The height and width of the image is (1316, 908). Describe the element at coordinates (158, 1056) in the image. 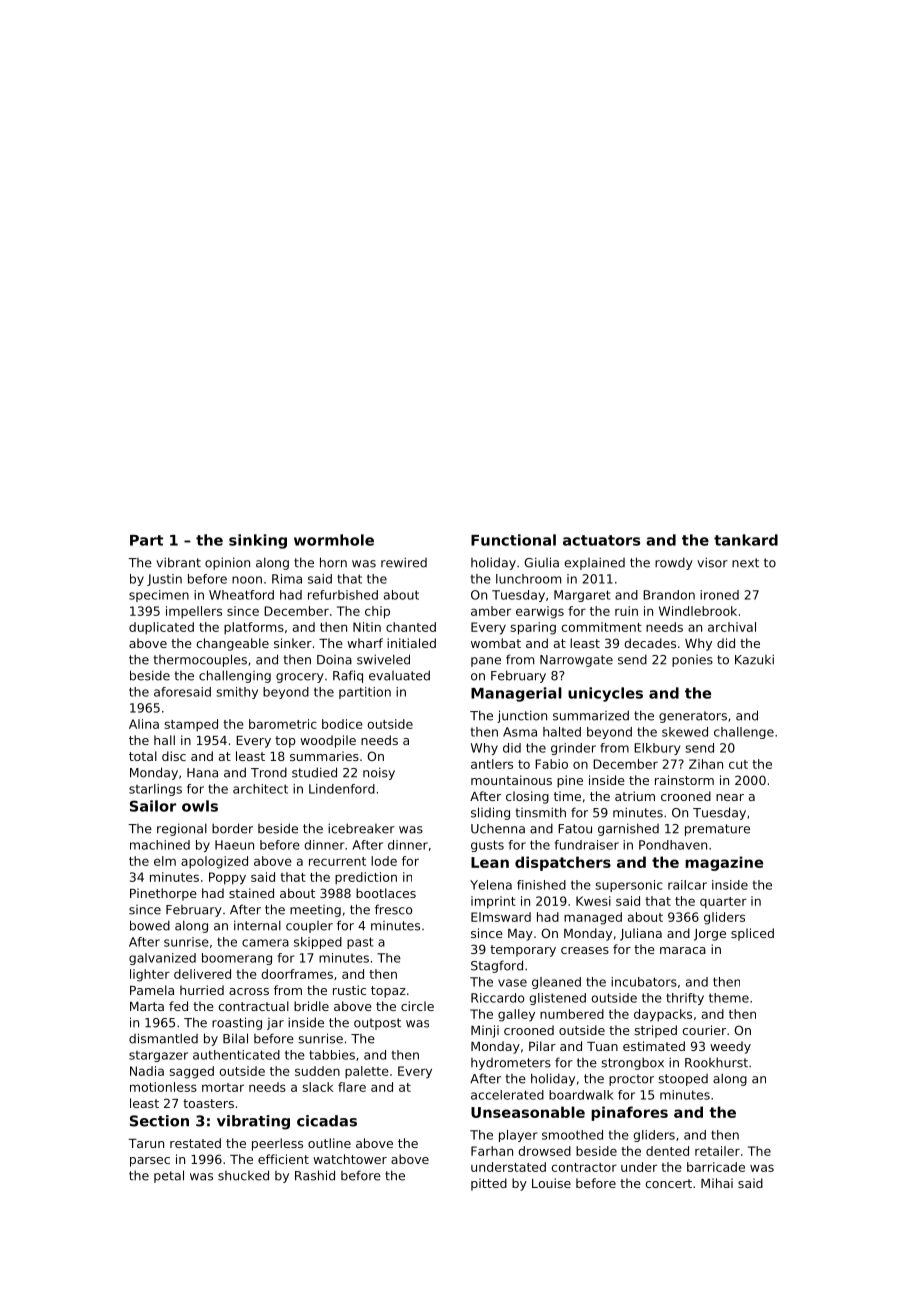

I see `stargazer` at that location.
